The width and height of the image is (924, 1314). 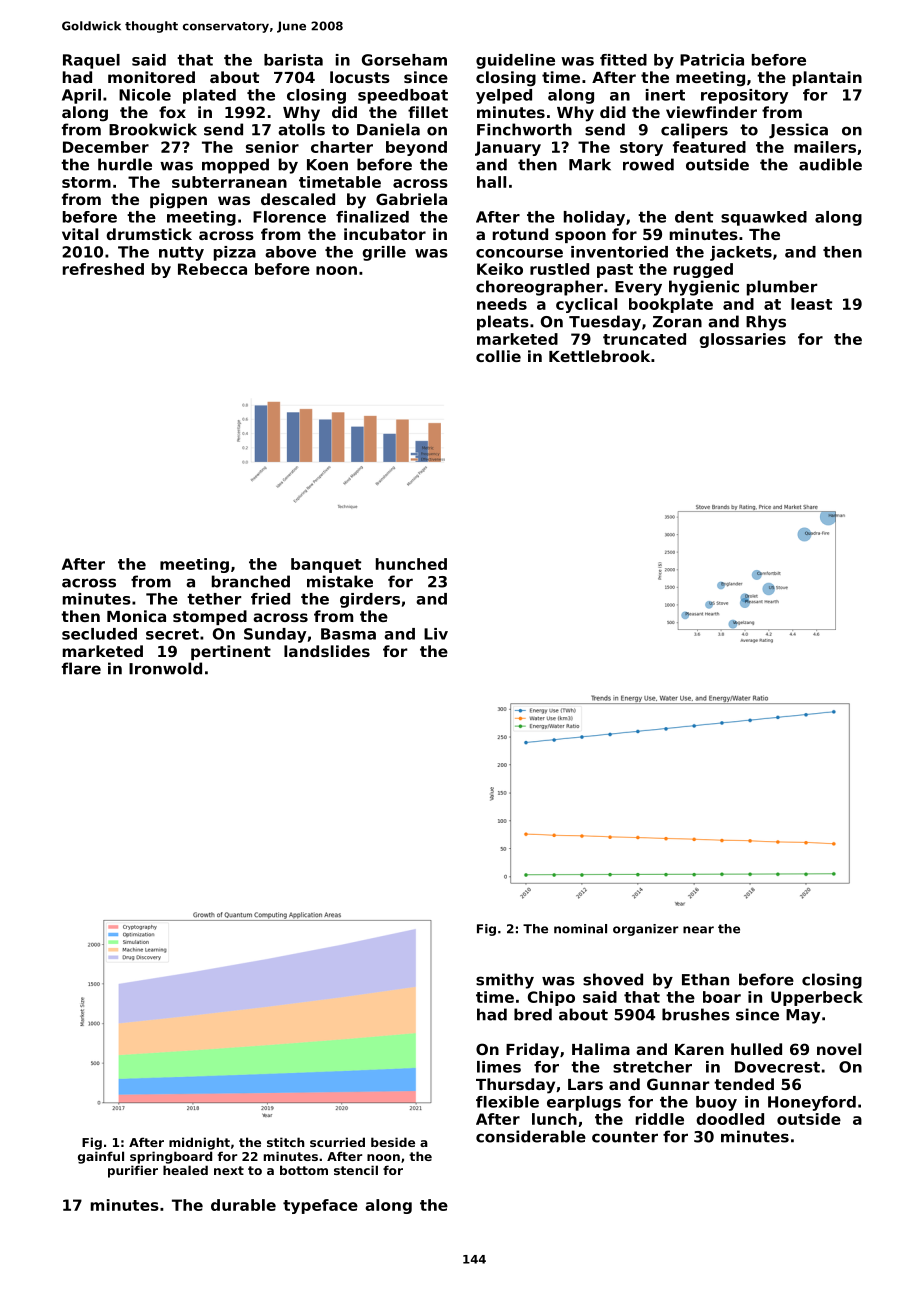 I want to click on Patricia, so click(x=712, y=60).
